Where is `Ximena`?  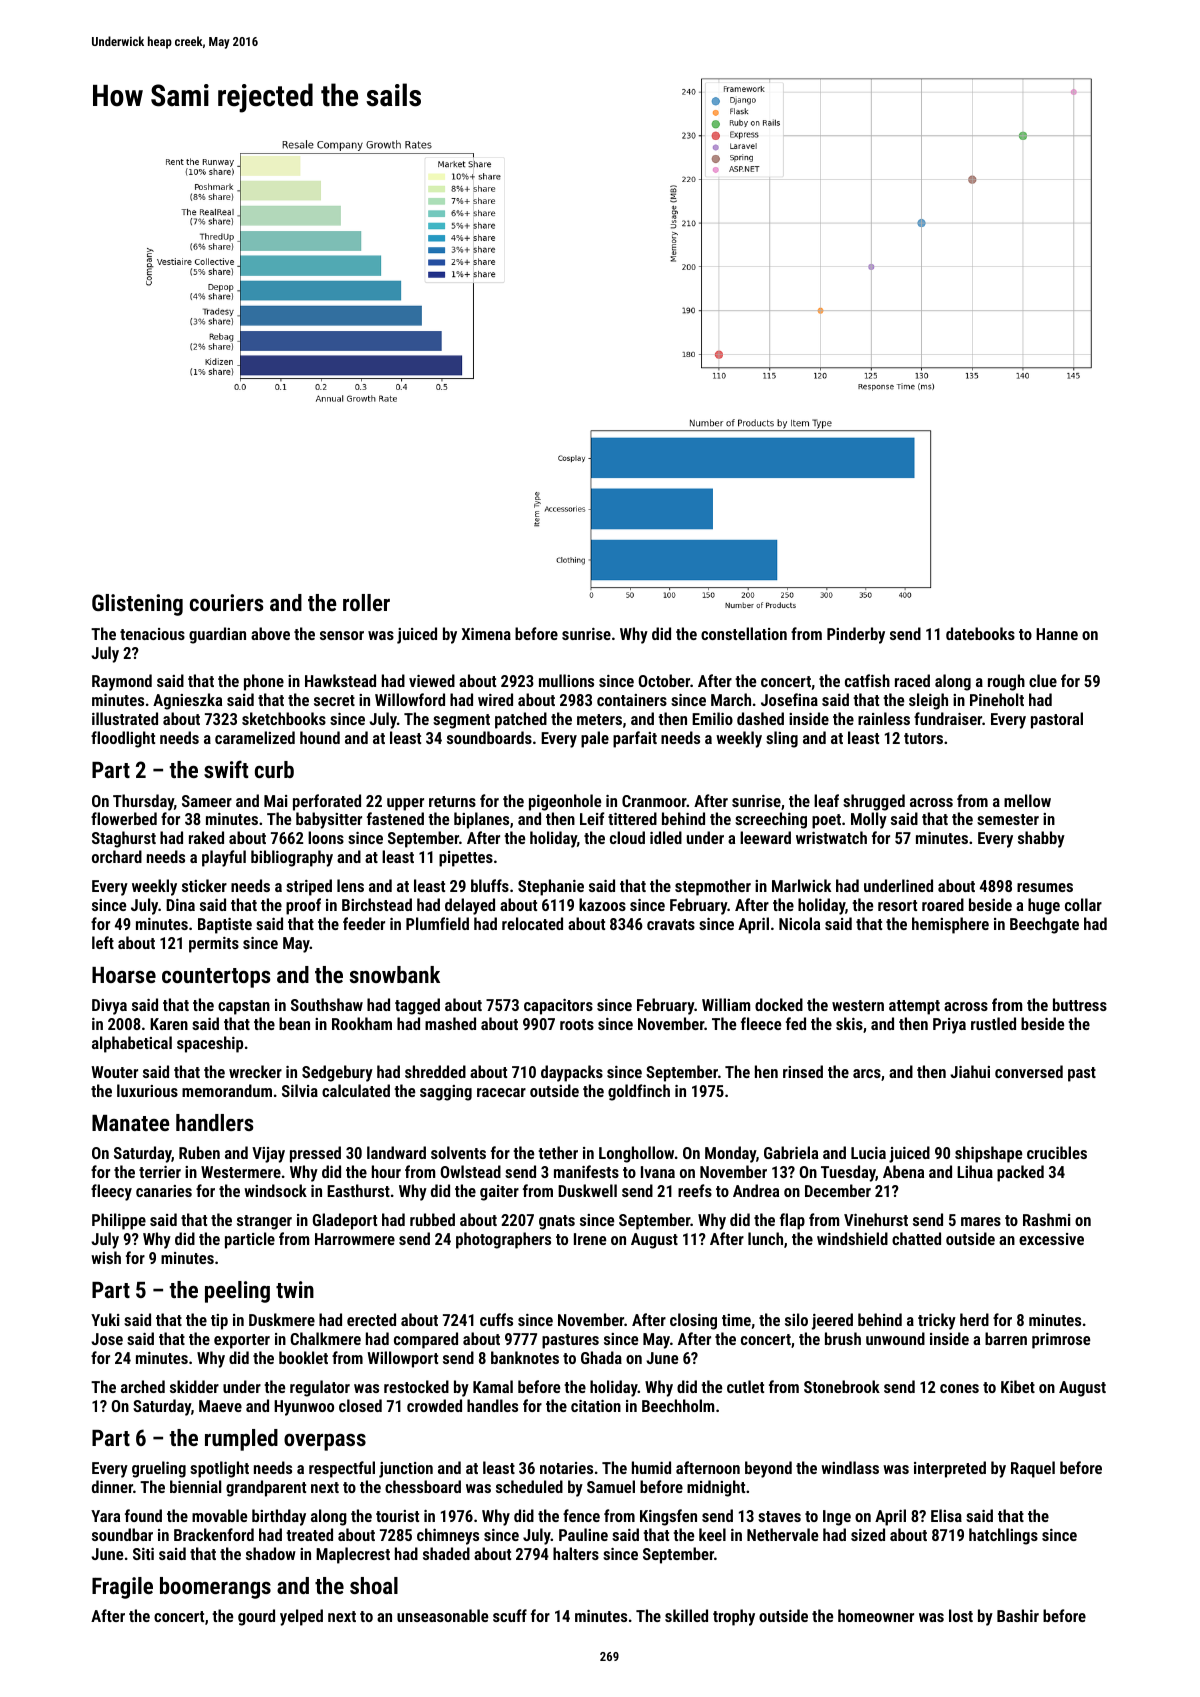
Ximena is located at coordinates (486, 634).
